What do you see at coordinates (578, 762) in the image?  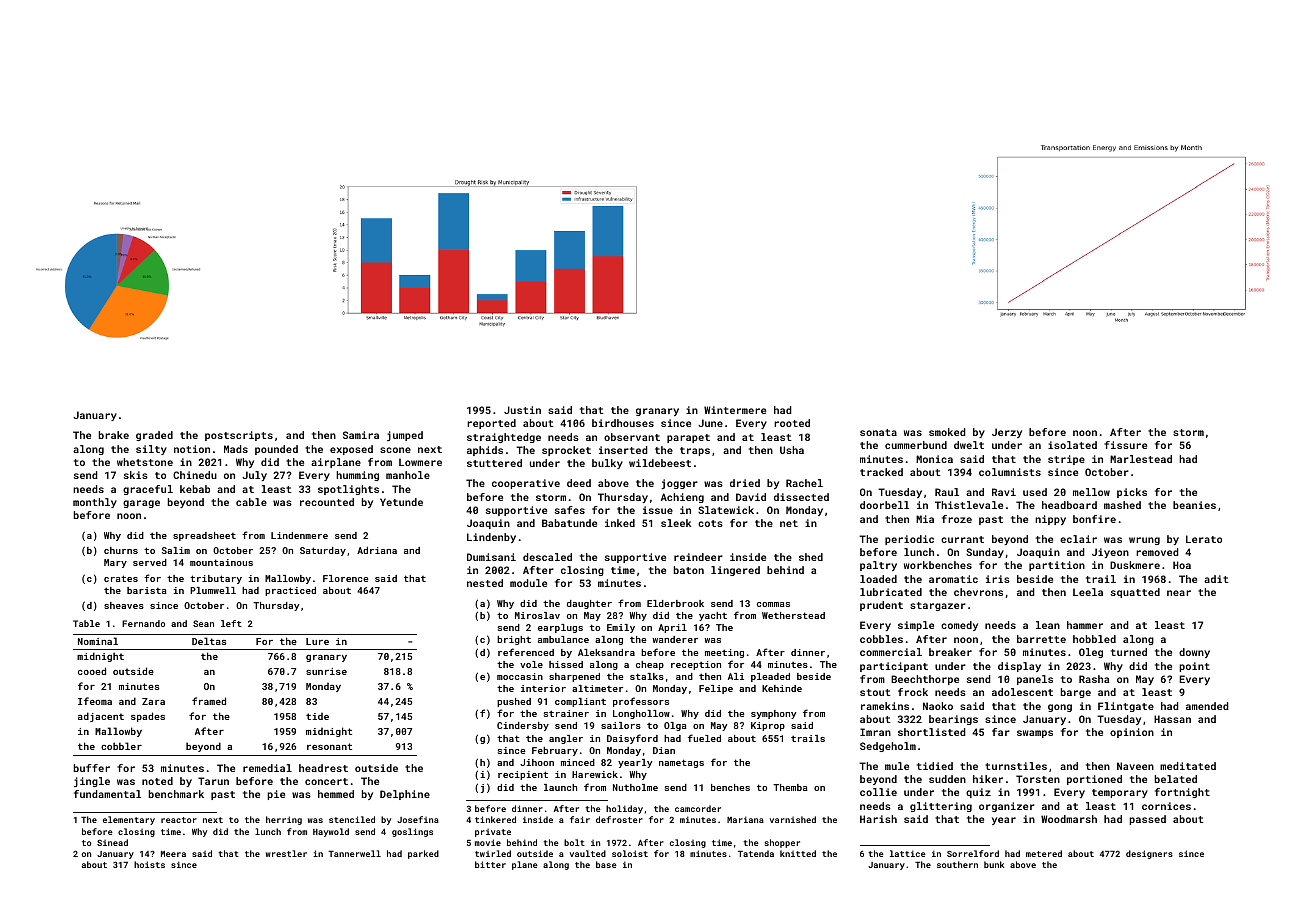 I see `minced` at bounding box center [578, 762].
